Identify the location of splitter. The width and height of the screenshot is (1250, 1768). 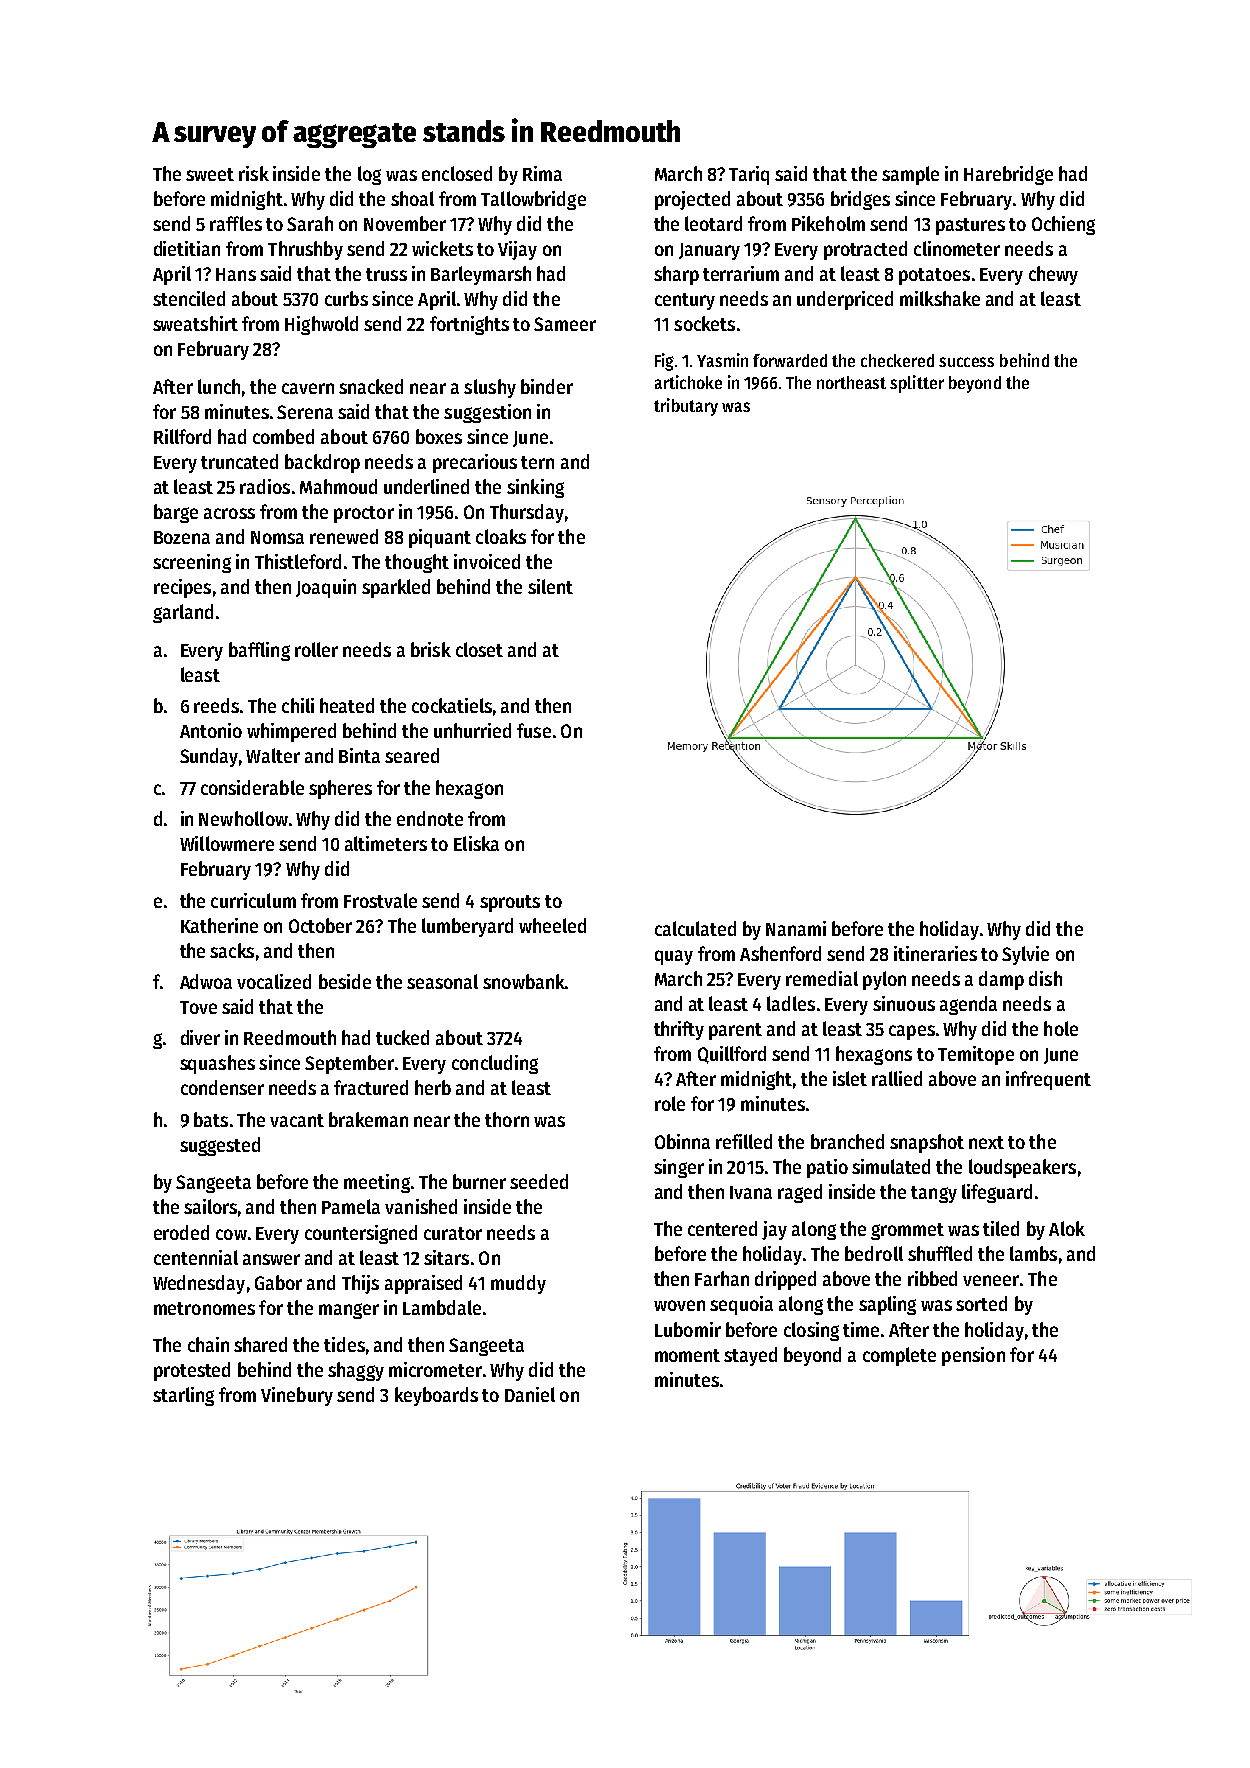
(917, 384).
